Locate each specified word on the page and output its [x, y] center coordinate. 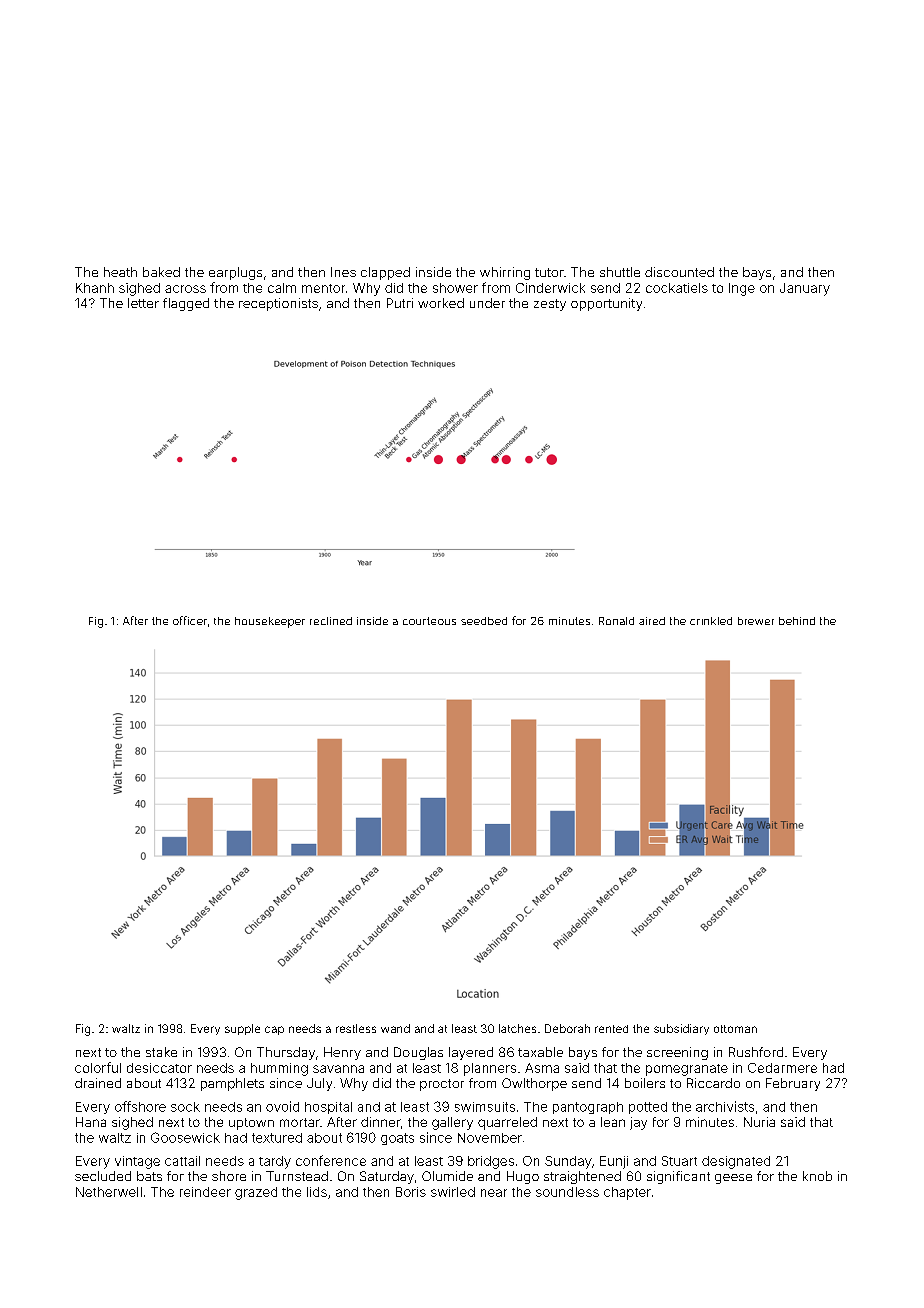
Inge [742, 289]
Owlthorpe [534, 1084]
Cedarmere [782, 1068]
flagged [186, 304]
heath [120, 272]
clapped [385, 273]
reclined [331, 621]
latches [517, 1028]
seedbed [484, 621]
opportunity [606, 304]
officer [190, 620]
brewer [756, 621]
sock [185, 1107]
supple [242, 1029]
